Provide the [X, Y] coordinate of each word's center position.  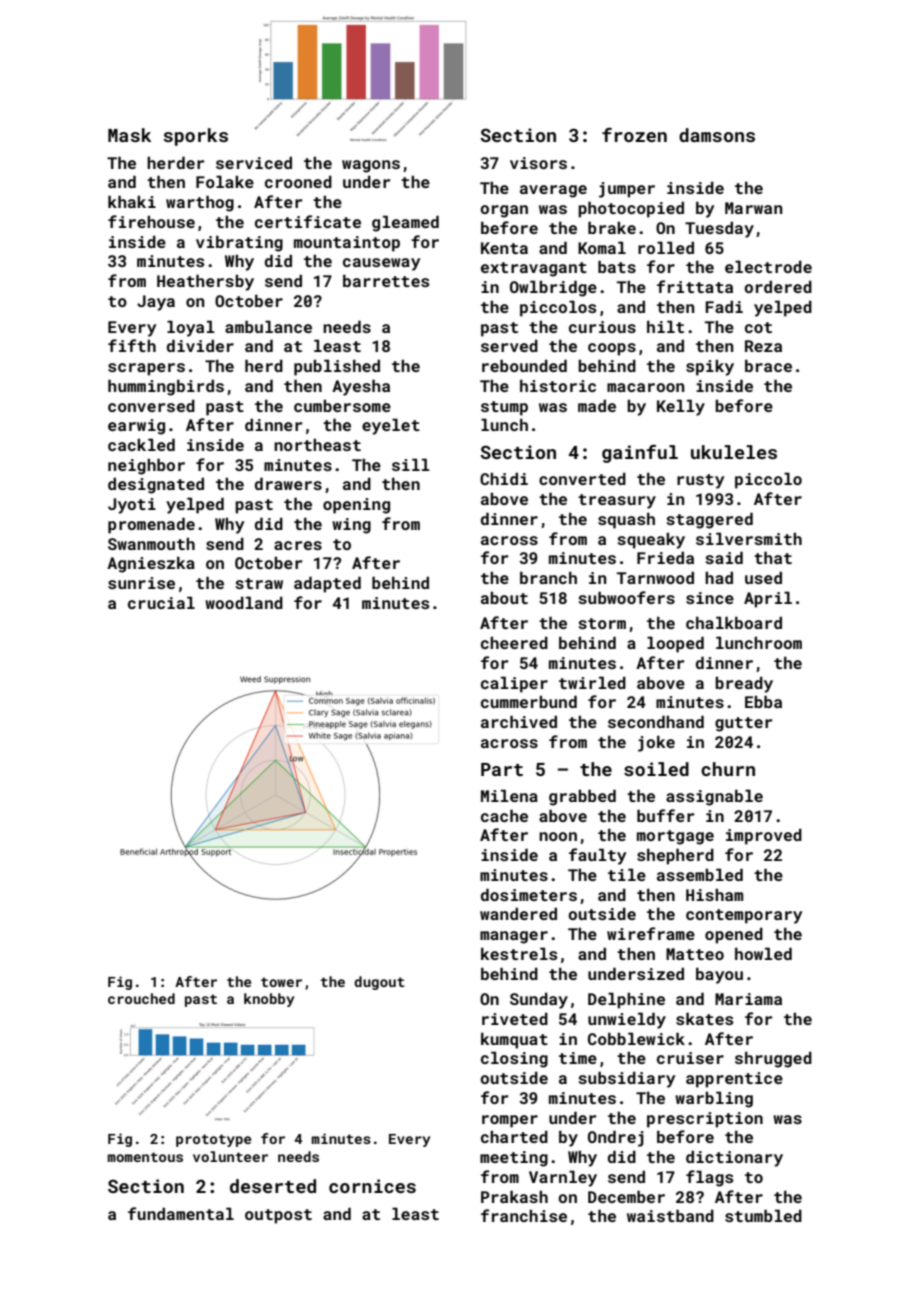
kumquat [514, 1040]
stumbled [763, 1215]
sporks [196, 137]
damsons [717, 135]
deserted [273, 1186]
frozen [634, 135]
